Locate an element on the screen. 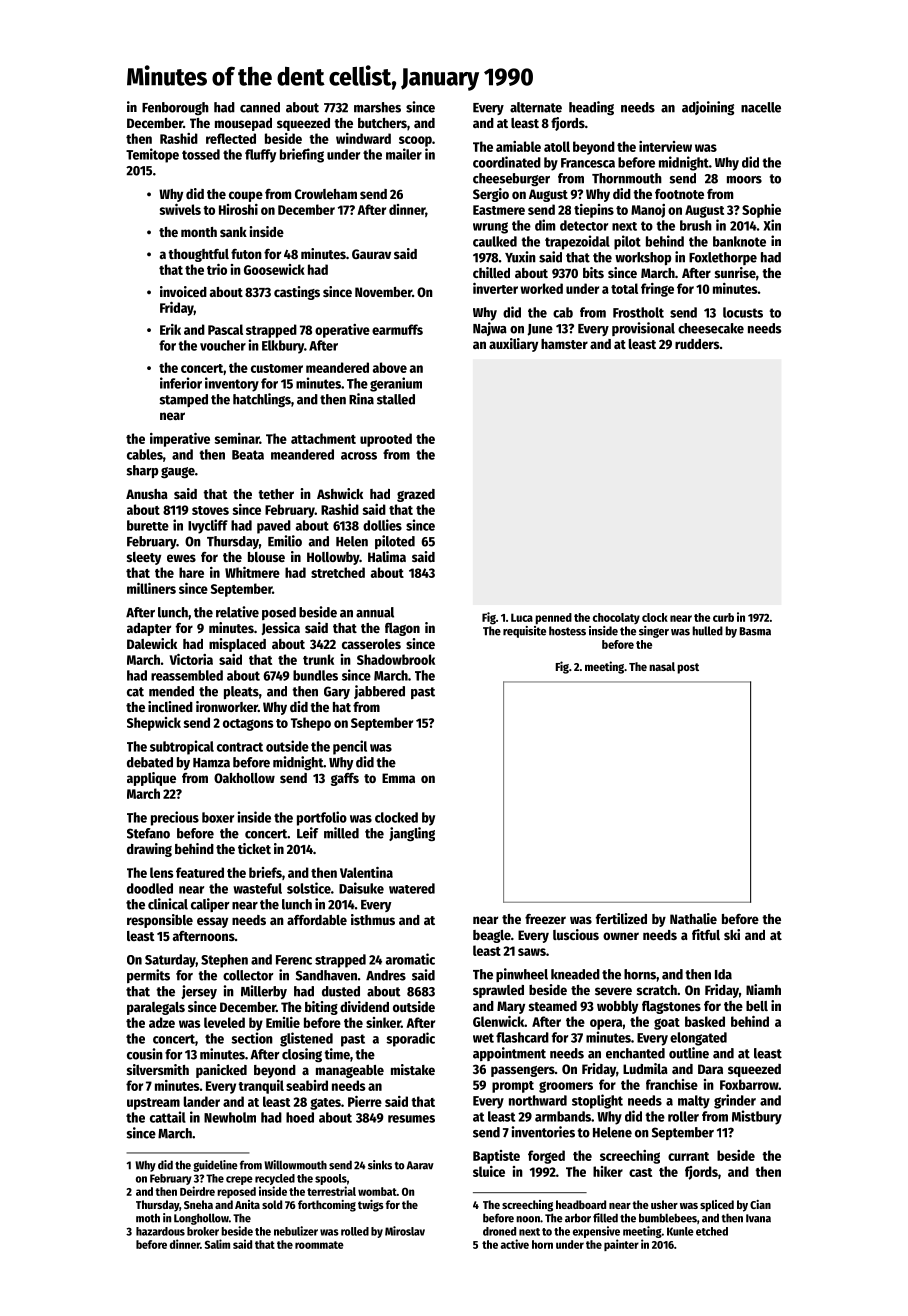 The width and height of the screenshot is (908, 1316). curb is located at coordinates (723, 617).
